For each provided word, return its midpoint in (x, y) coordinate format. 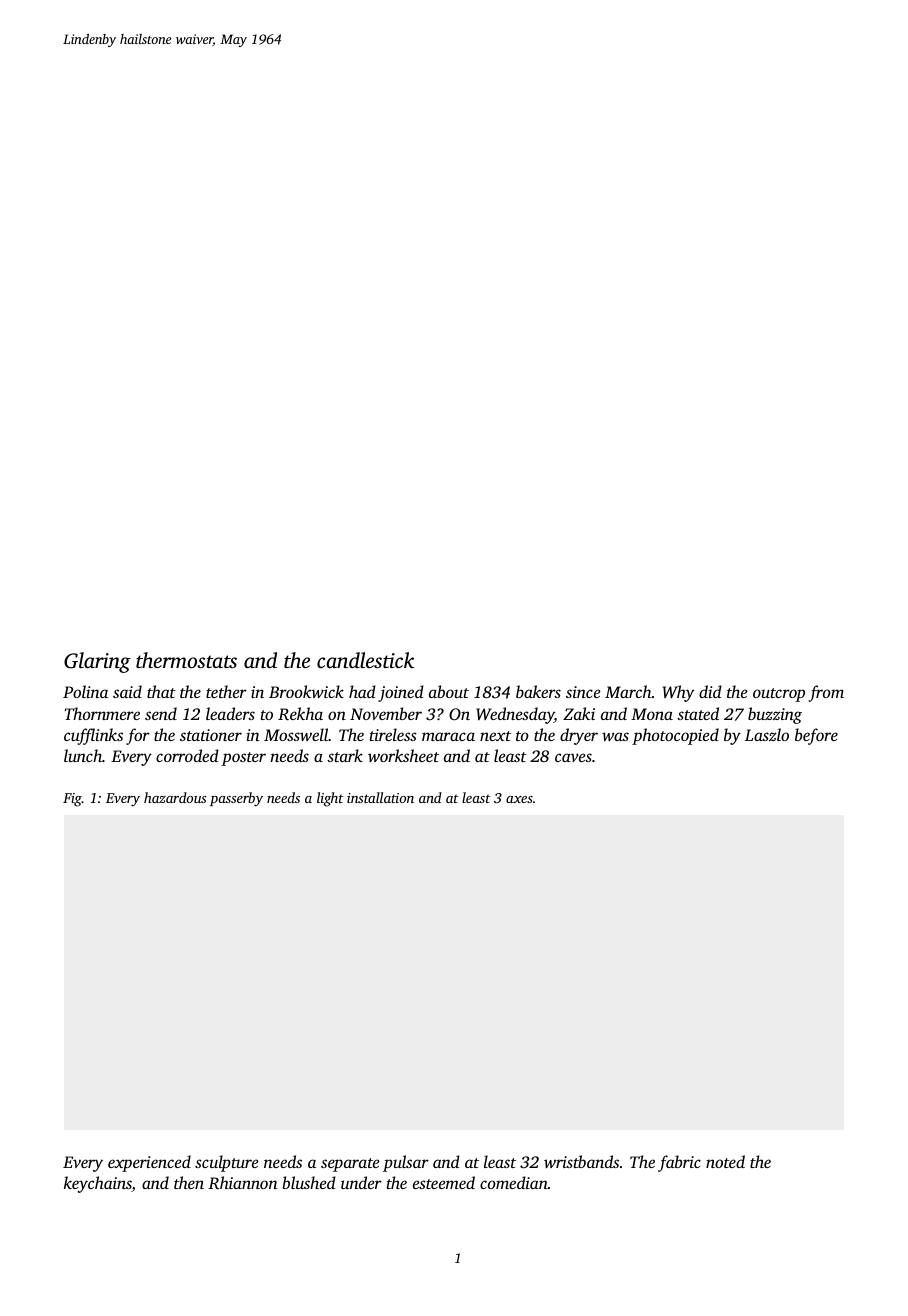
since (583, 692)
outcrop (779, 695)
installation (380, 797)
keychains (98, 1184)
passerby (236, 799)
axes (519, 799)
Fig (72, 800)
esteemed (444, 1182)
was (615, 736)
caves (573, 757)
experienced (149, 1163)
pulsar (406, 1163)
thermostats (186, 660)
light (330, 799)
